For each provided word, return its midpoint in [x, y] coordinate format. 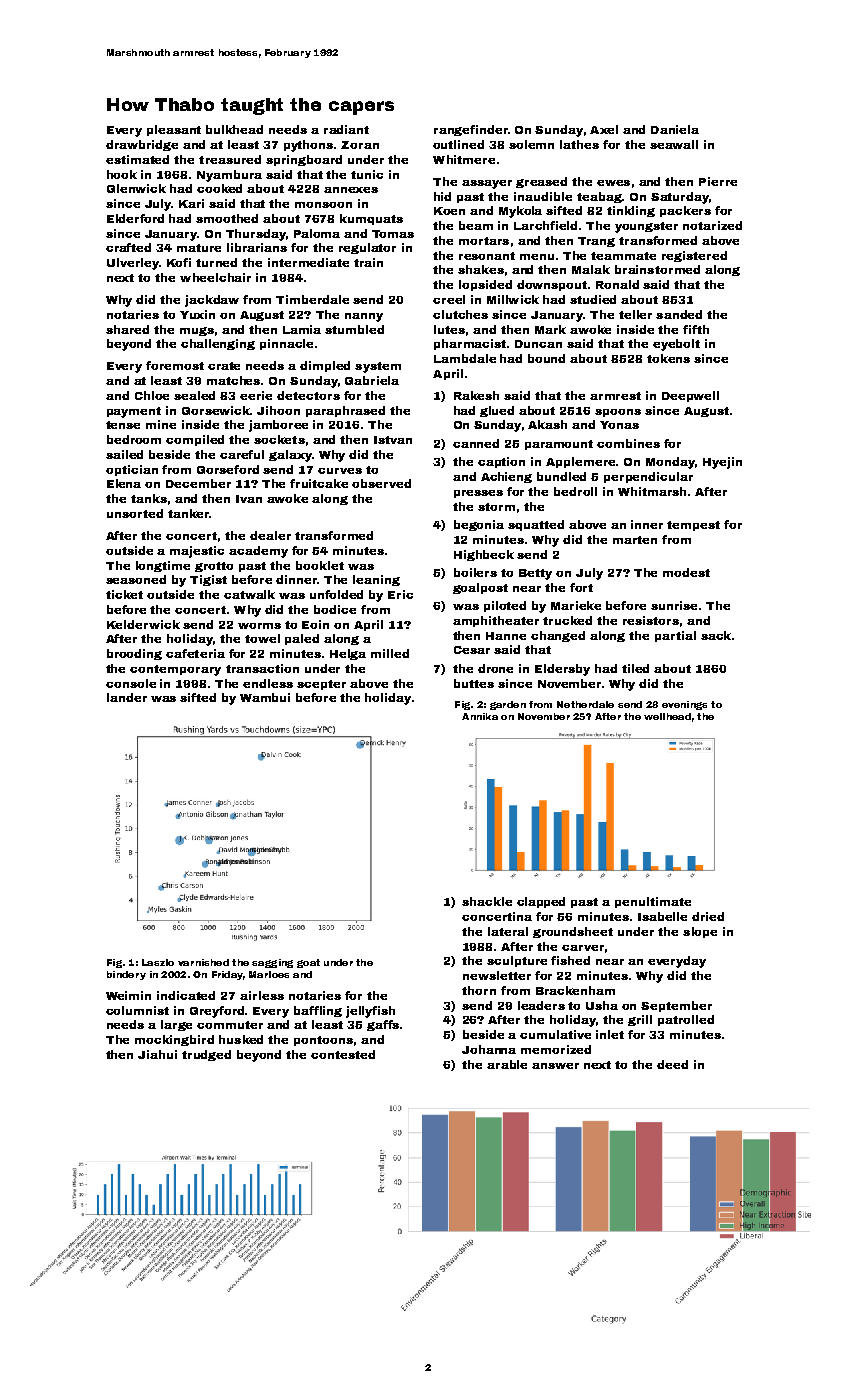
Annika [480, 716]
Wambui [265, 697]
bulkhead [234, 129]
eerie [256, 395]
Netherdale [585, 704]
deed [672, 1064]
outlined [458, 144]
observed [381, 483]
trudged [206, 1055]
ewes [613, 183]
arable [507, 1064]
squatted [536, 525]
